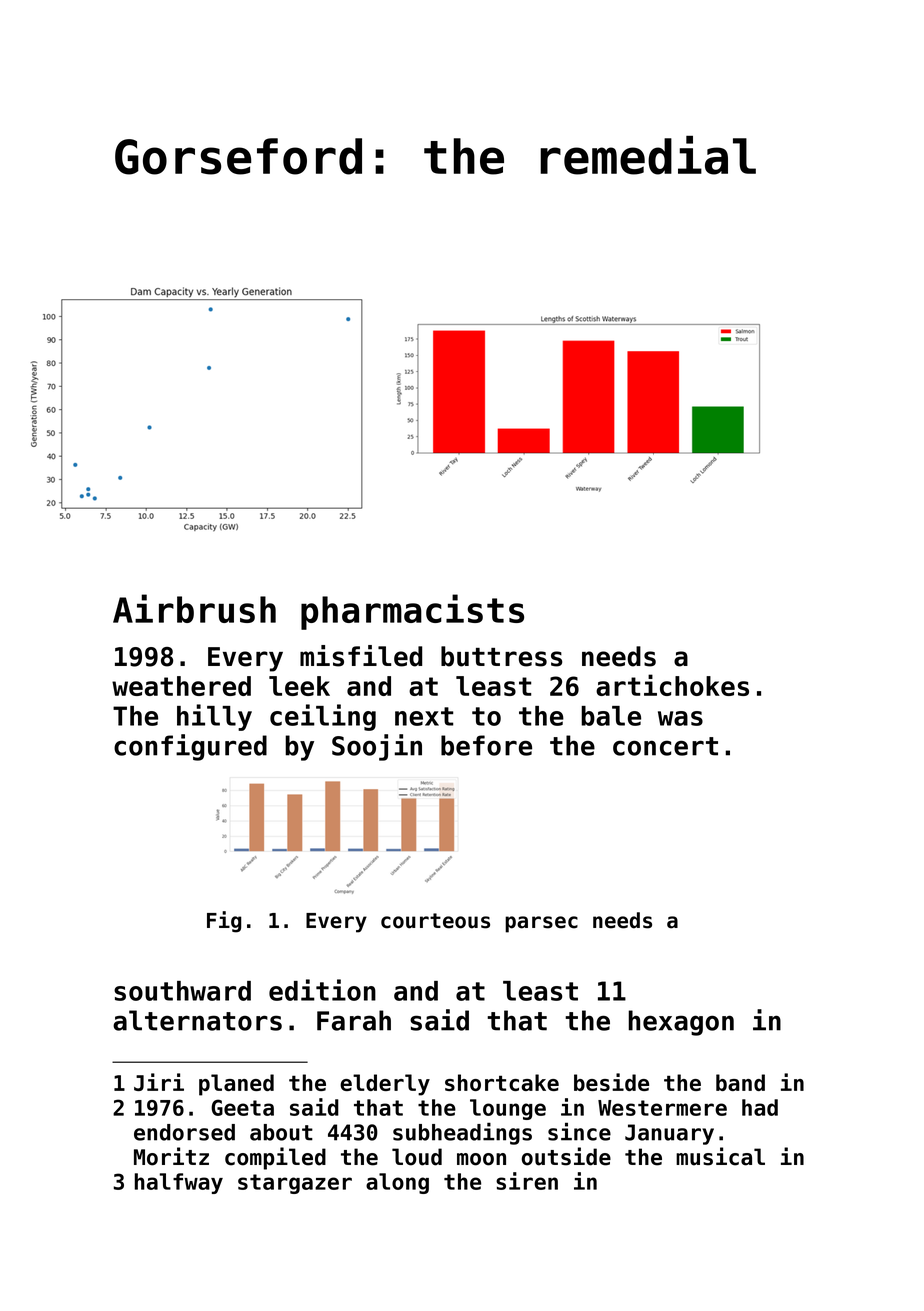  I want to click on southward, so click(182, 991).
